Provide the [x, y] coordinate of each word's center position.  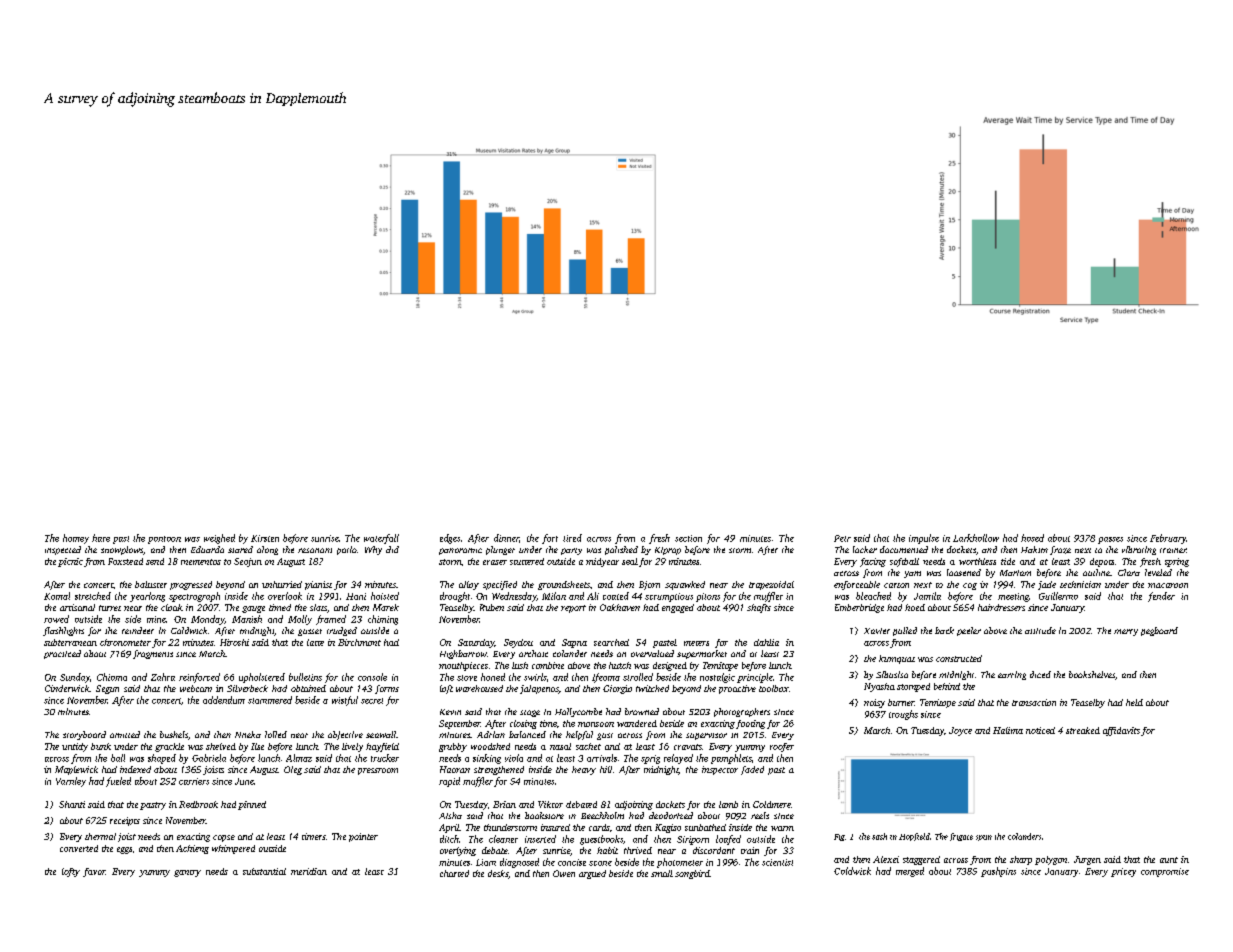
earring [1012, 675]
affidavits [1121, 731]
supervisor [706, 736]
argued [592, 874]
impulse [924, 539]
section [688, 538]
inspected [63, 550]
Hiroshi [234, 642]
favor [94, 872]
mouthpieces [463, 666]
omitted [125, 734]
